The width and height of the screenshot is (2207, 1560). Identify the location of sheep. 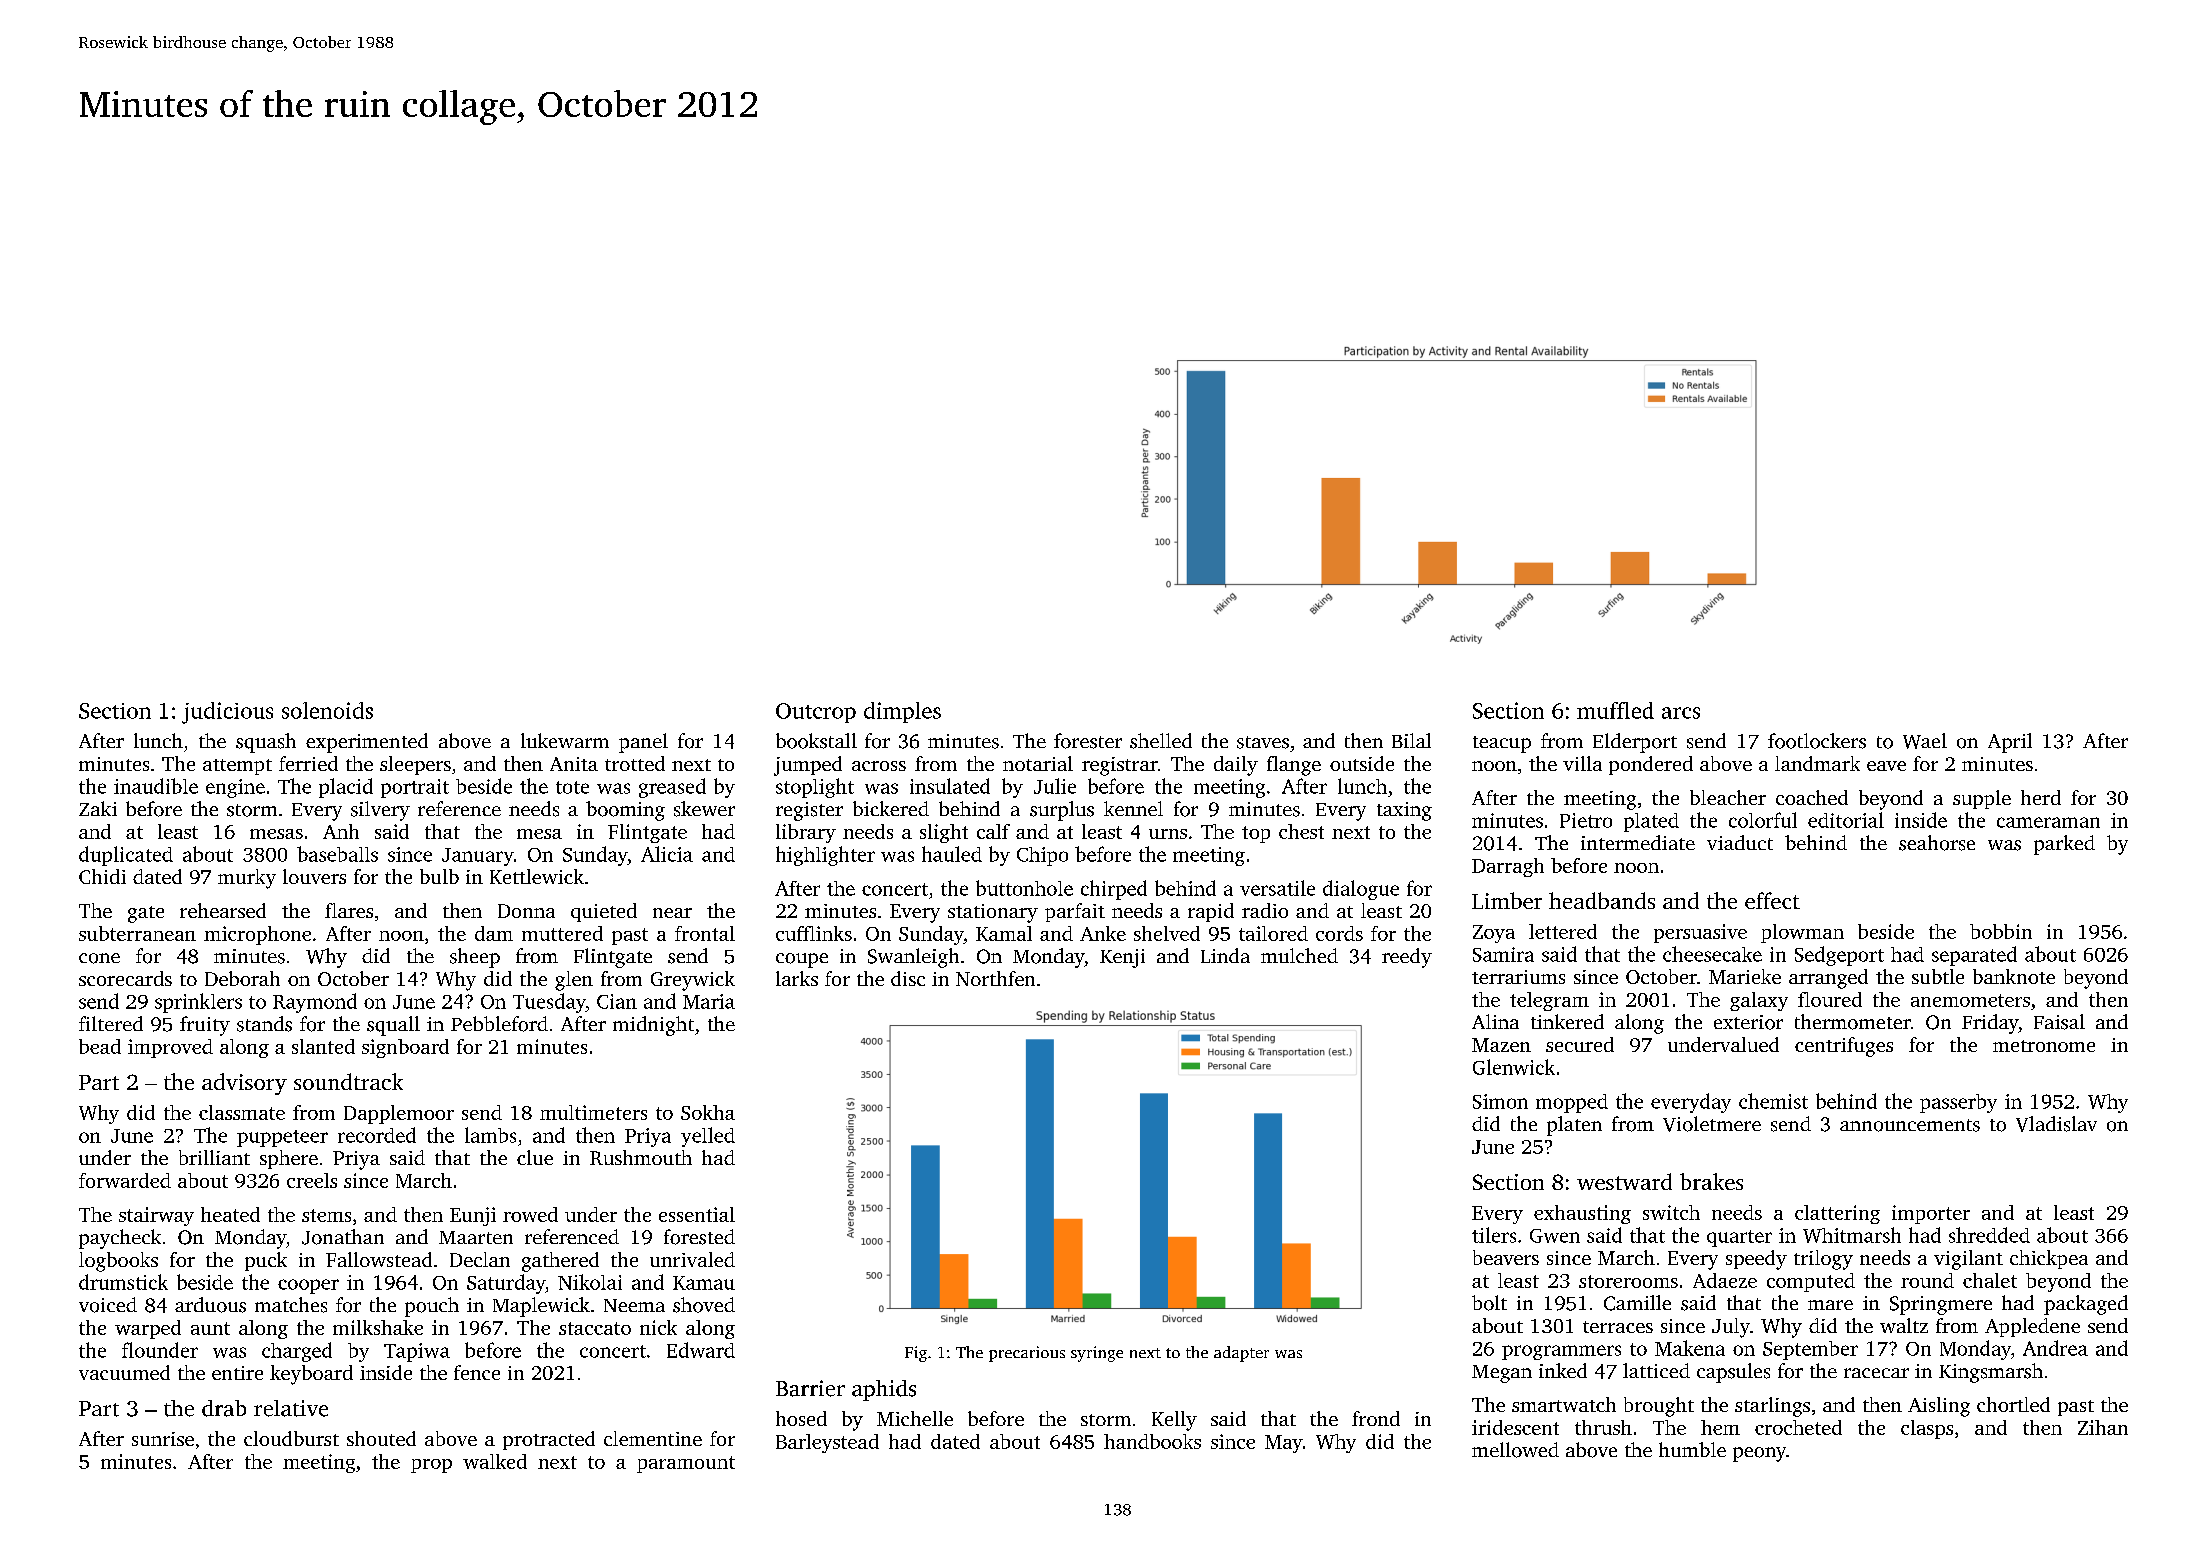
(475, 958).
